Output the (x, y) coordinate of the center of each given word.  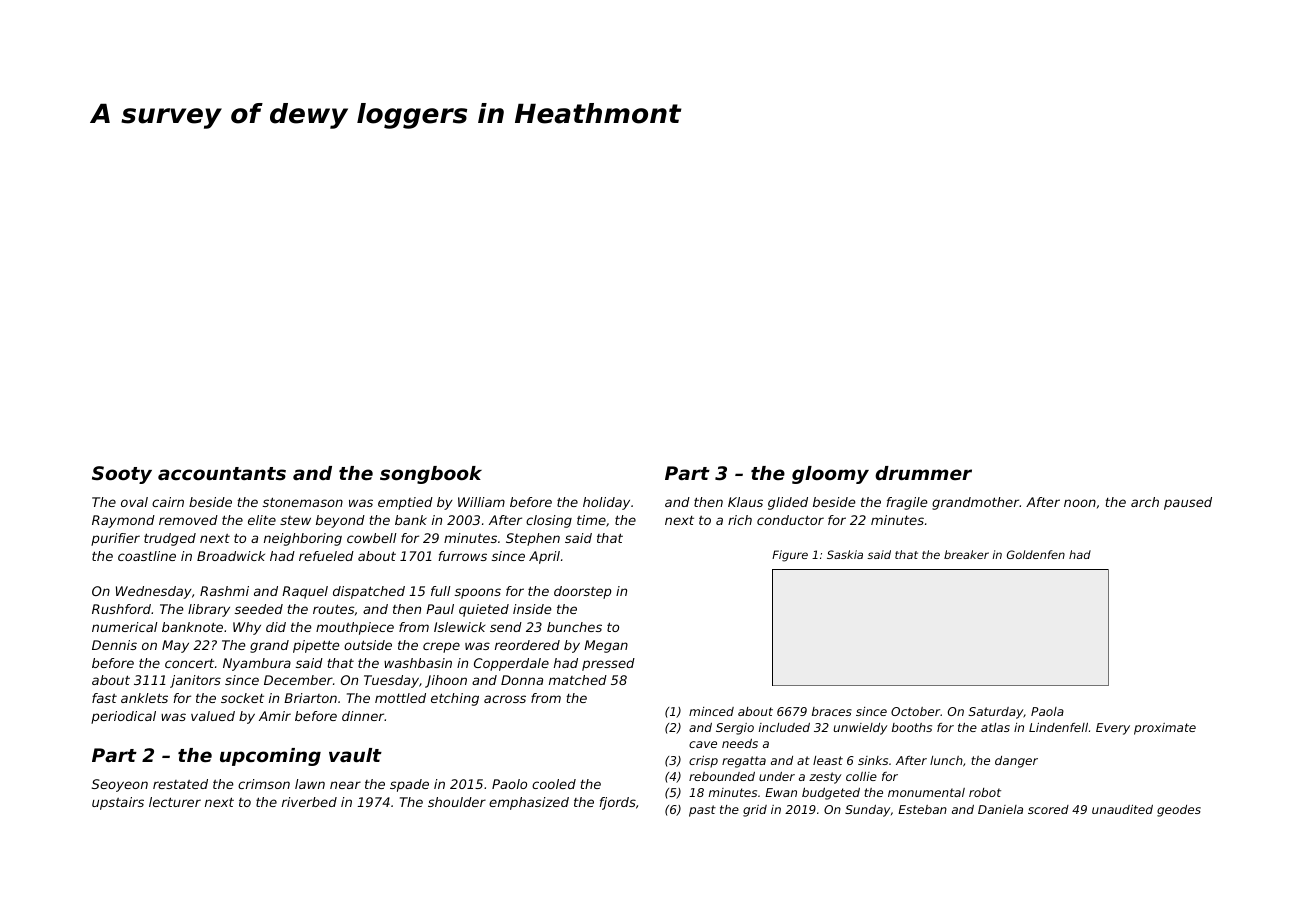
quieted (484, 610)
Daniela (1000, 809)
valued (213, 716)
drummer (923, 473)
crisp (703, 762)
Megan (606, 646)
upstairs (118, 803)
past (702, 811)
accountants (222, 473)
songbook (431, 475)
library (209, 610)
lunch (946, 760)
